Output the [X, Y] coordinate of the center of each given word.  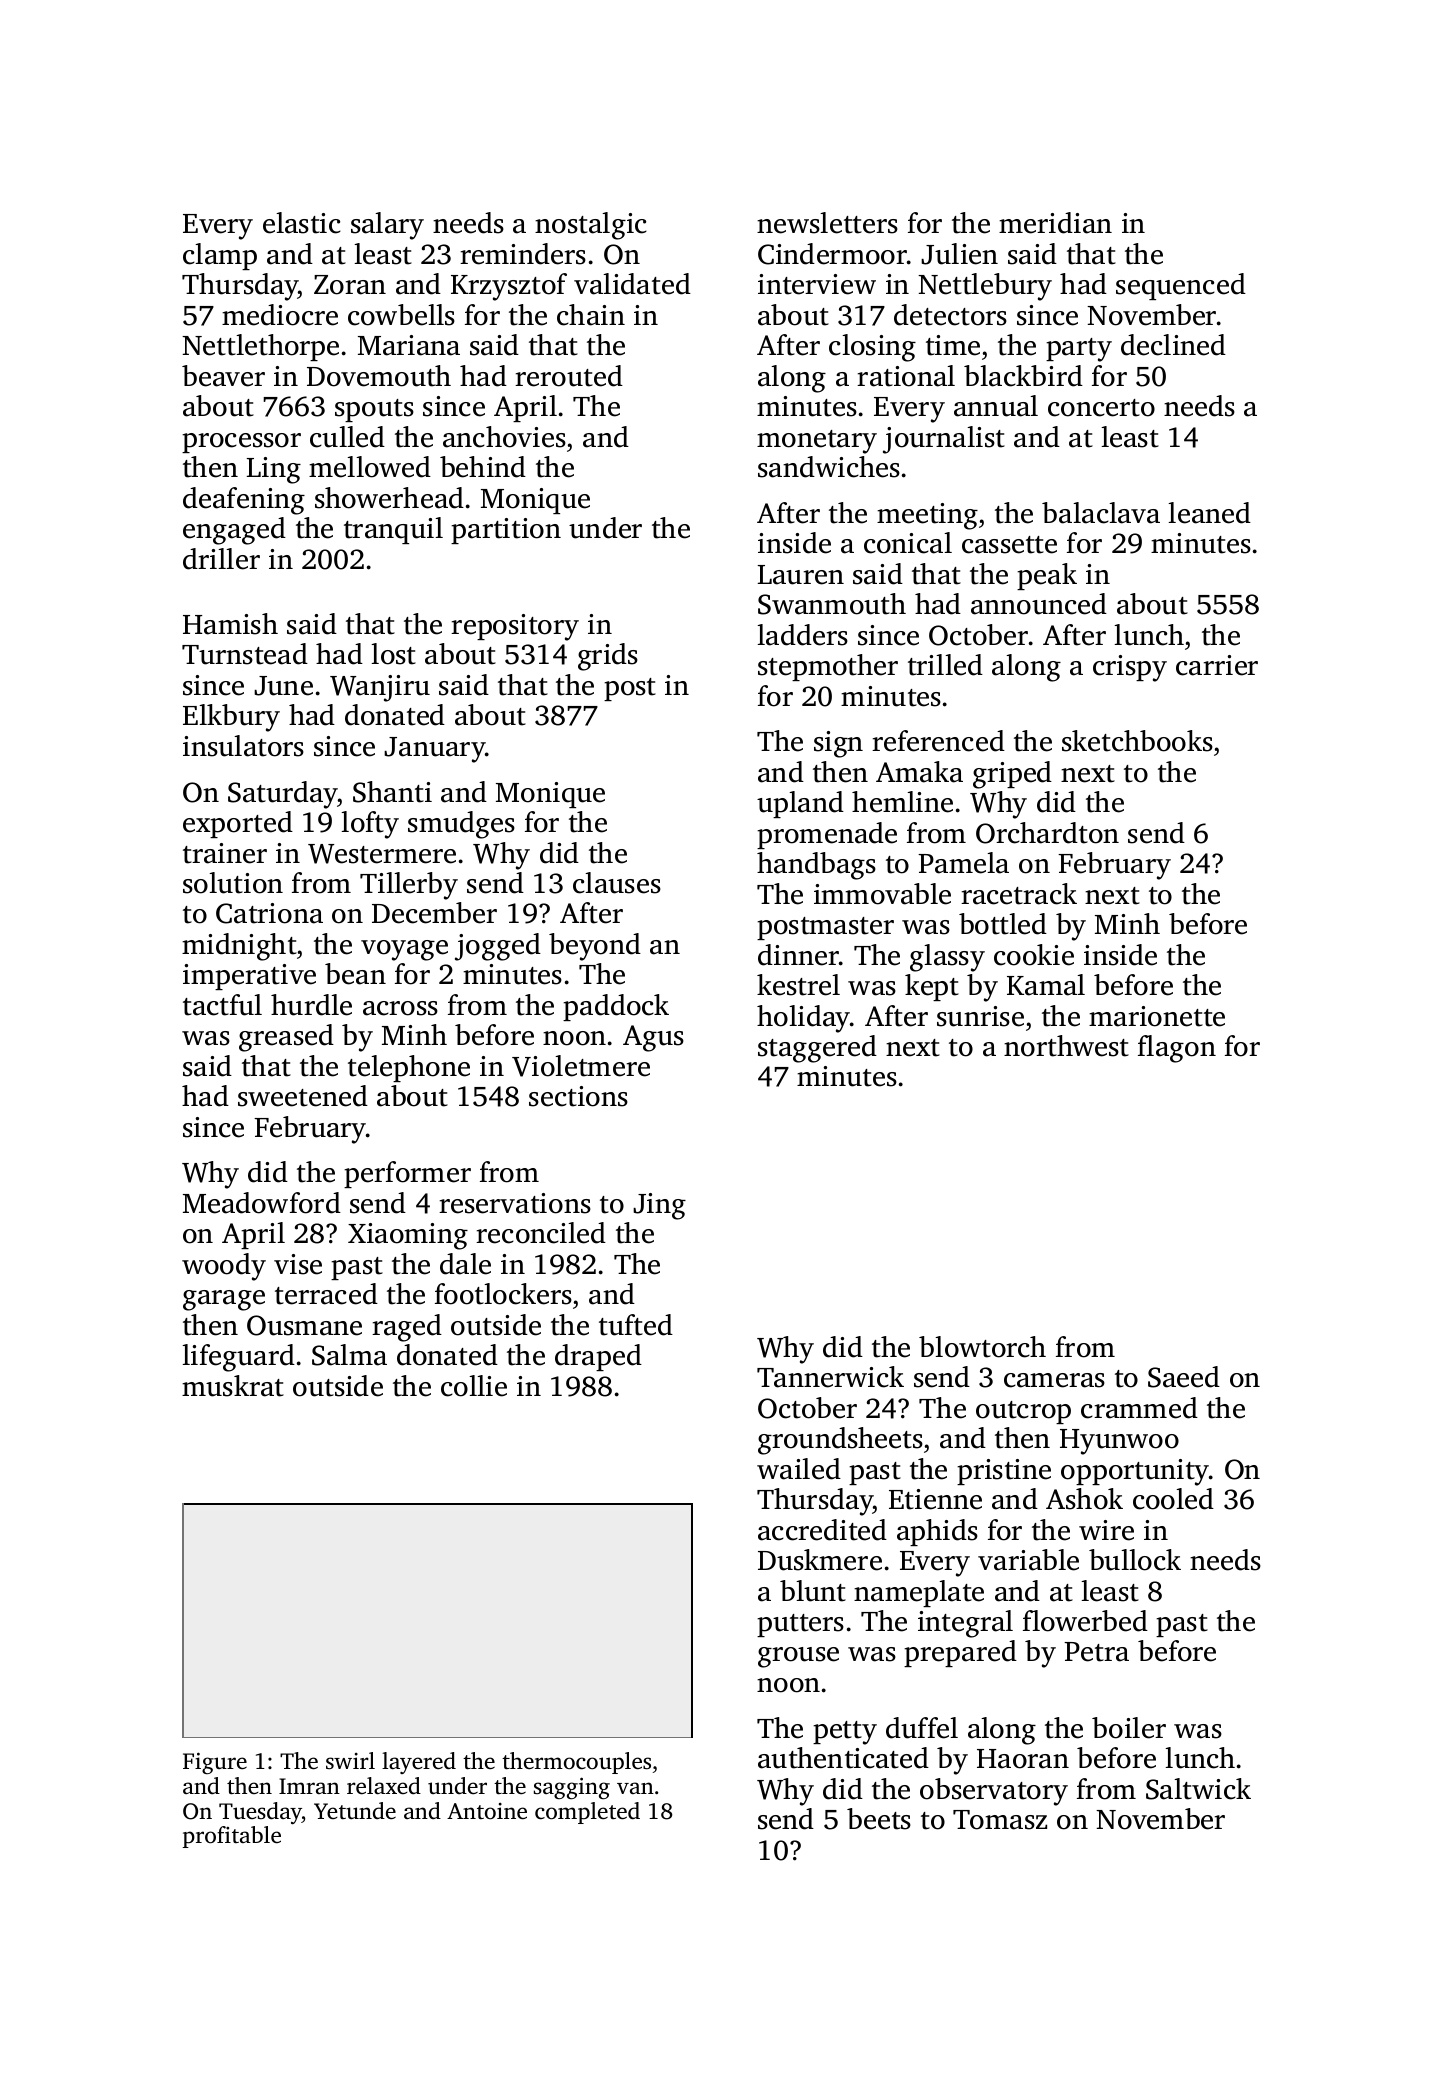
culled [347, 437]
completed [587, 1813]
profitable [232, 1837]
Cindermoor [832, 254]
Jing [659, 1206]
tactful [222, 1005]
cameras [1054, 1380]
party [1079, 350]
